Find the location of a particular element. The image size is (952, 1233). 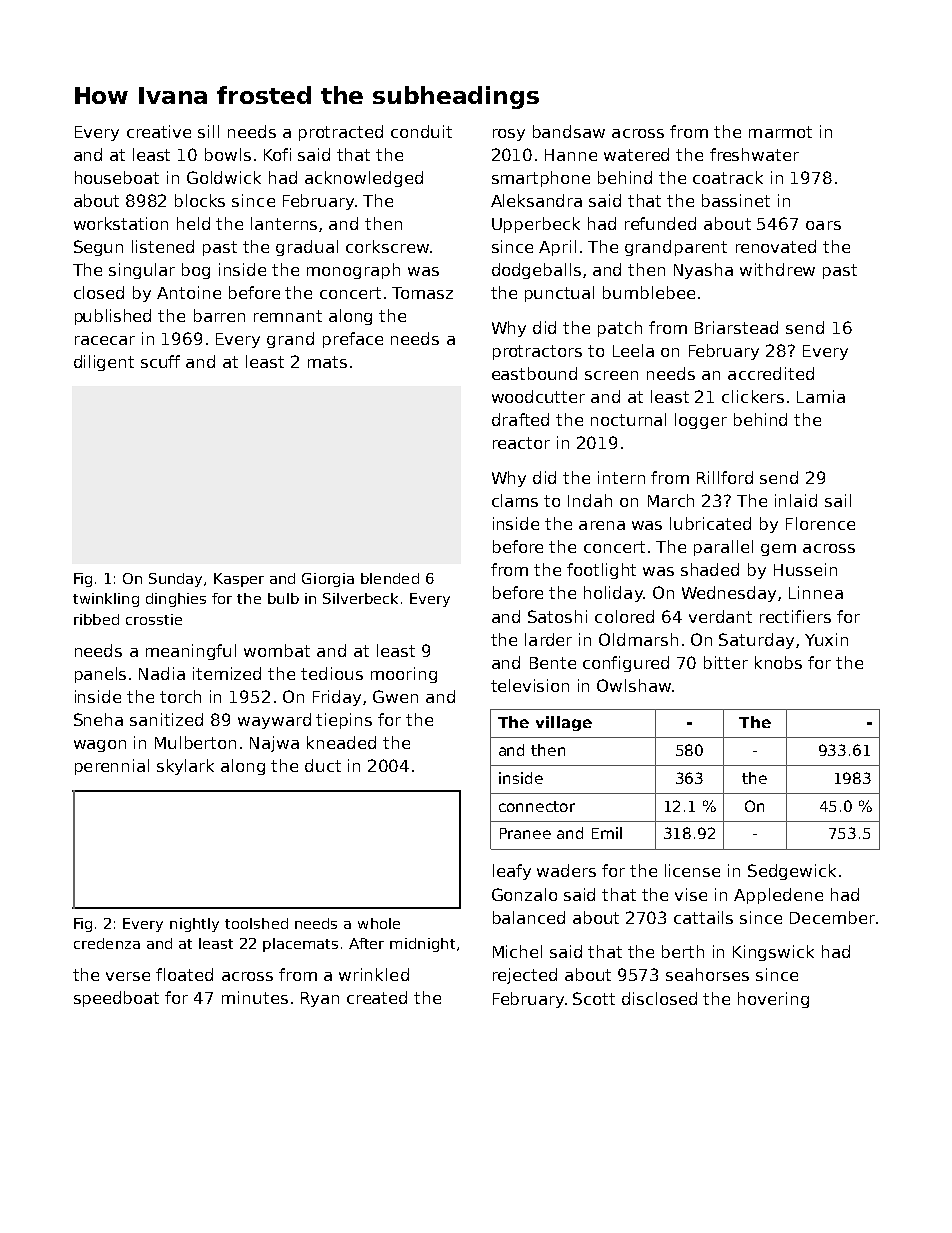

Owlshaw is located at coordinates (634, 685).
